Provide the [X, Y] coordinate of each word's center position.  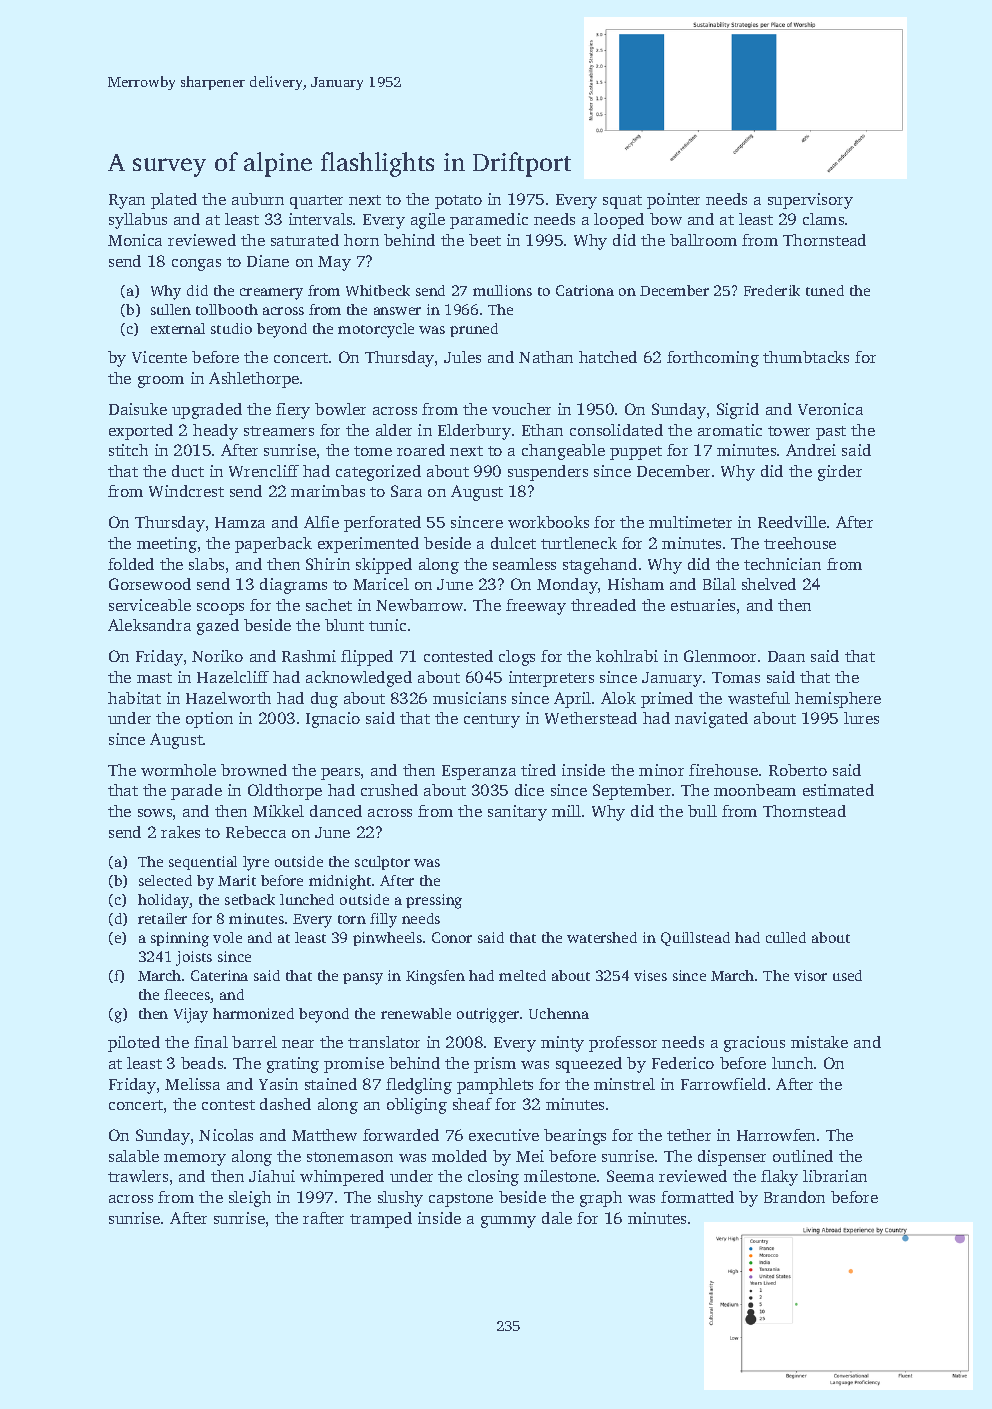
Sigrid [738, 411]
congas [196, 265]
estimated [838, 790]
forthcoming [713, 359]
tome [373, 451]
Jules [462, 357]
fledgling [419, 1086]
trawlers [138, 1176]
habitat [134, 698]
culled [786, 937]
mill [566, 811]
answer [397, 311]
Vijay [191, 1015]
